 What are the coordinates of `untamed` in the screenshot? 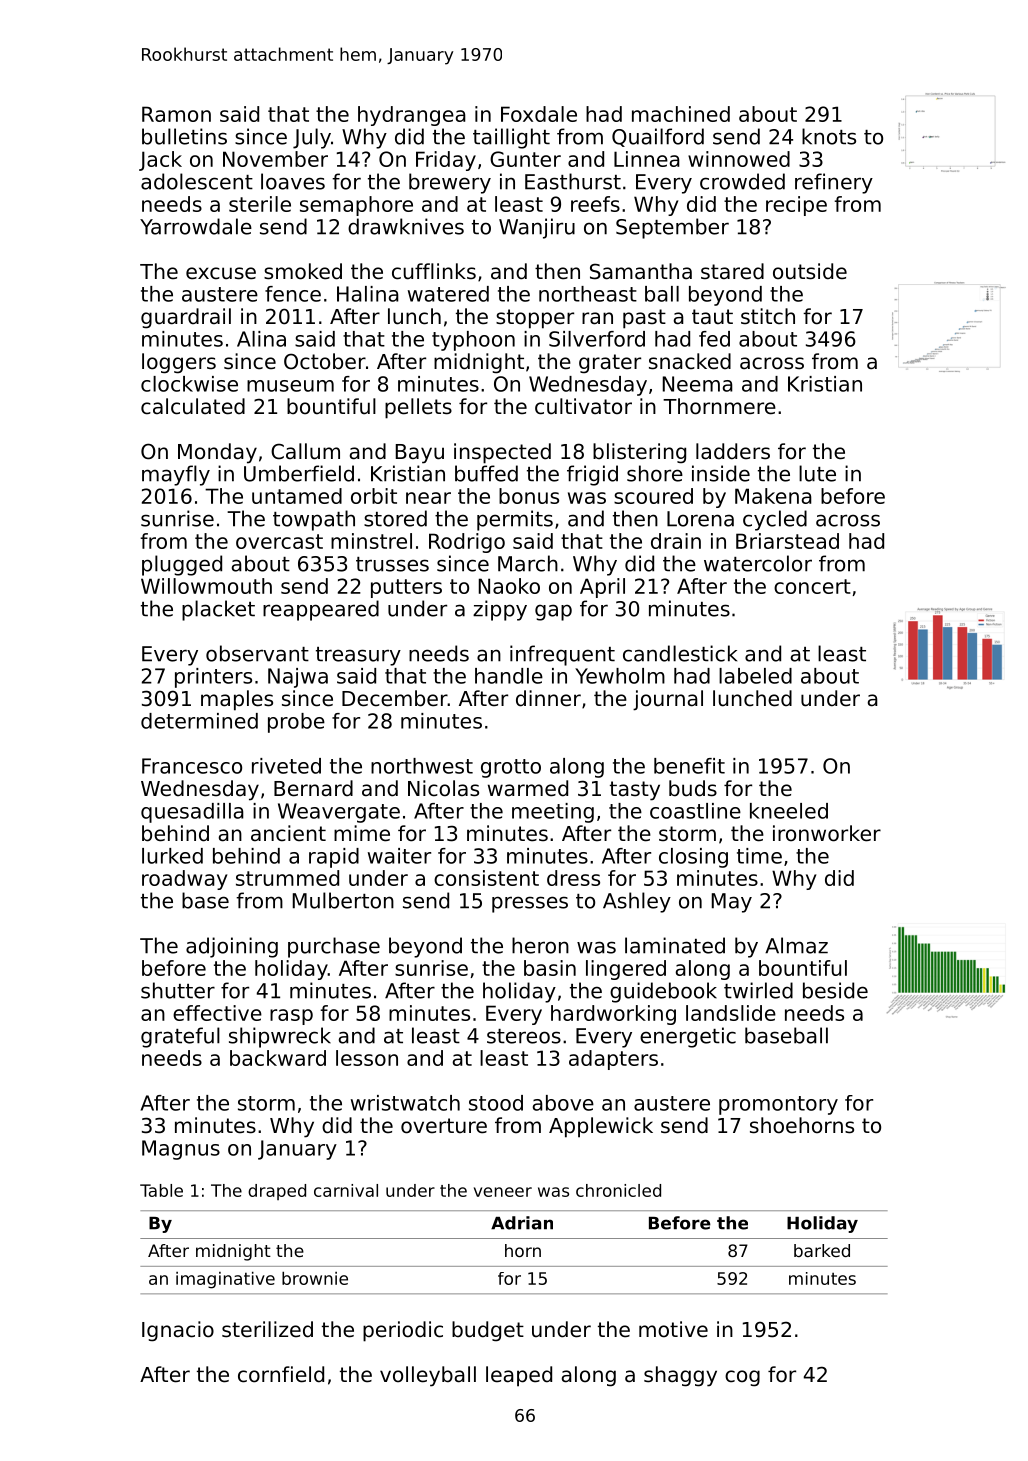 It's located at (297, 496).
